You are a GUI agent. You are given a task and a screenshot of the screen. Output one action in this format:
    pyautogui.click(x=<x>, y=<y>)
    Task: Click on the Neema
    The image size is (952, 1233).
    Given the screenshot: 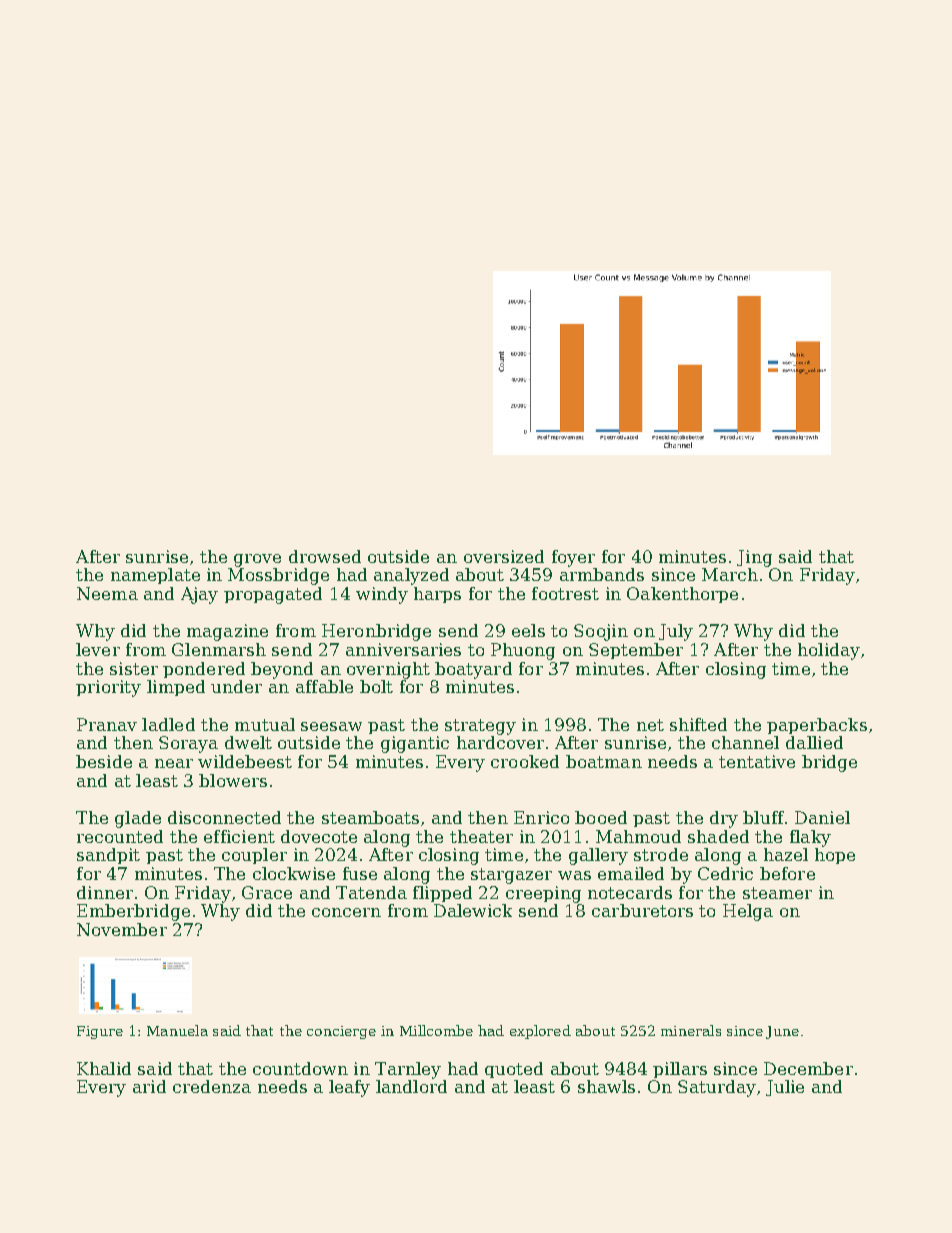 What is the action you would take?
    pyautogui.click(x=107, y=593)
